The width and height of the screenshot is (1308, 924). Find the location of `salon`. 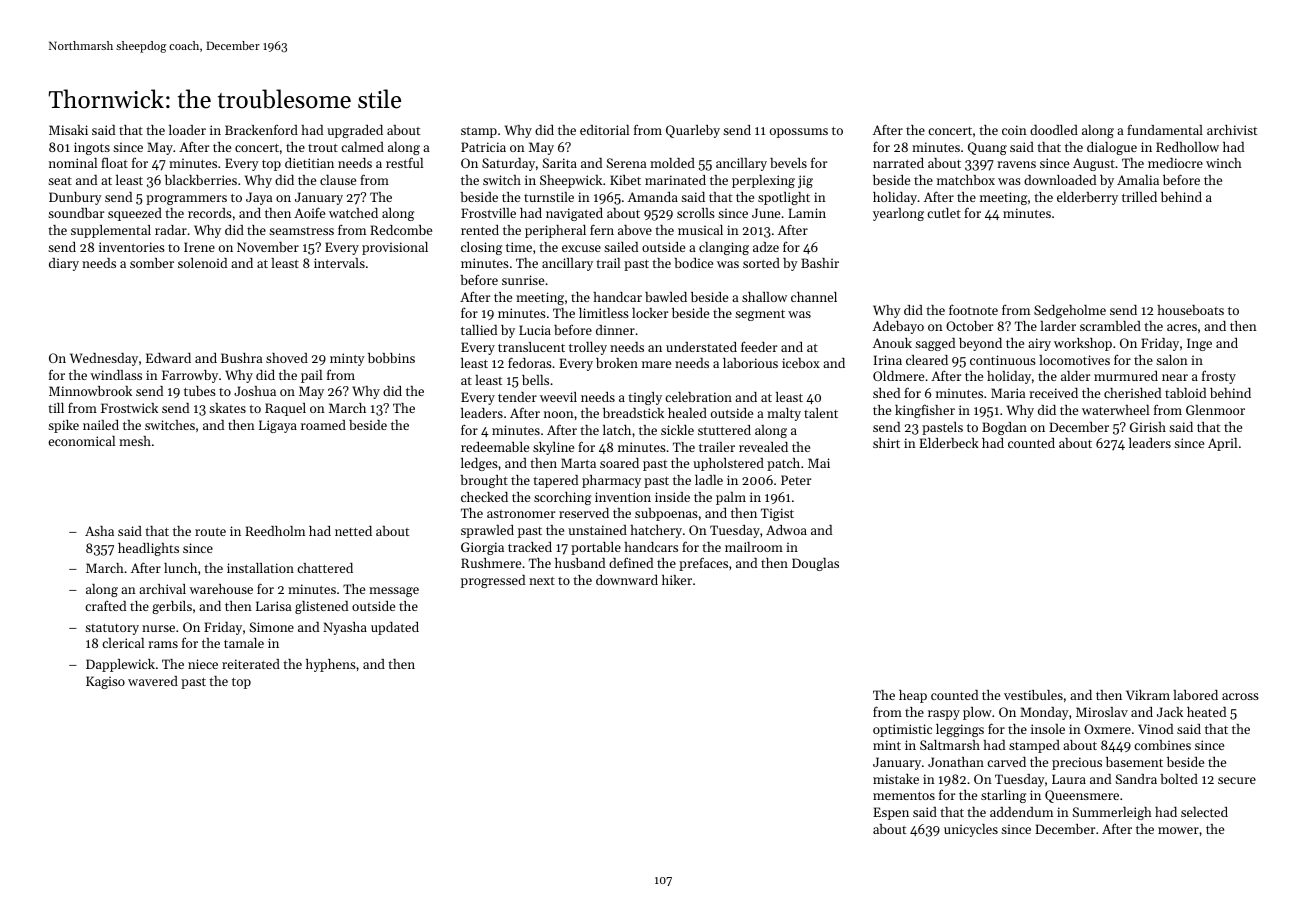

salon is located at coordinates (1172, 360).
